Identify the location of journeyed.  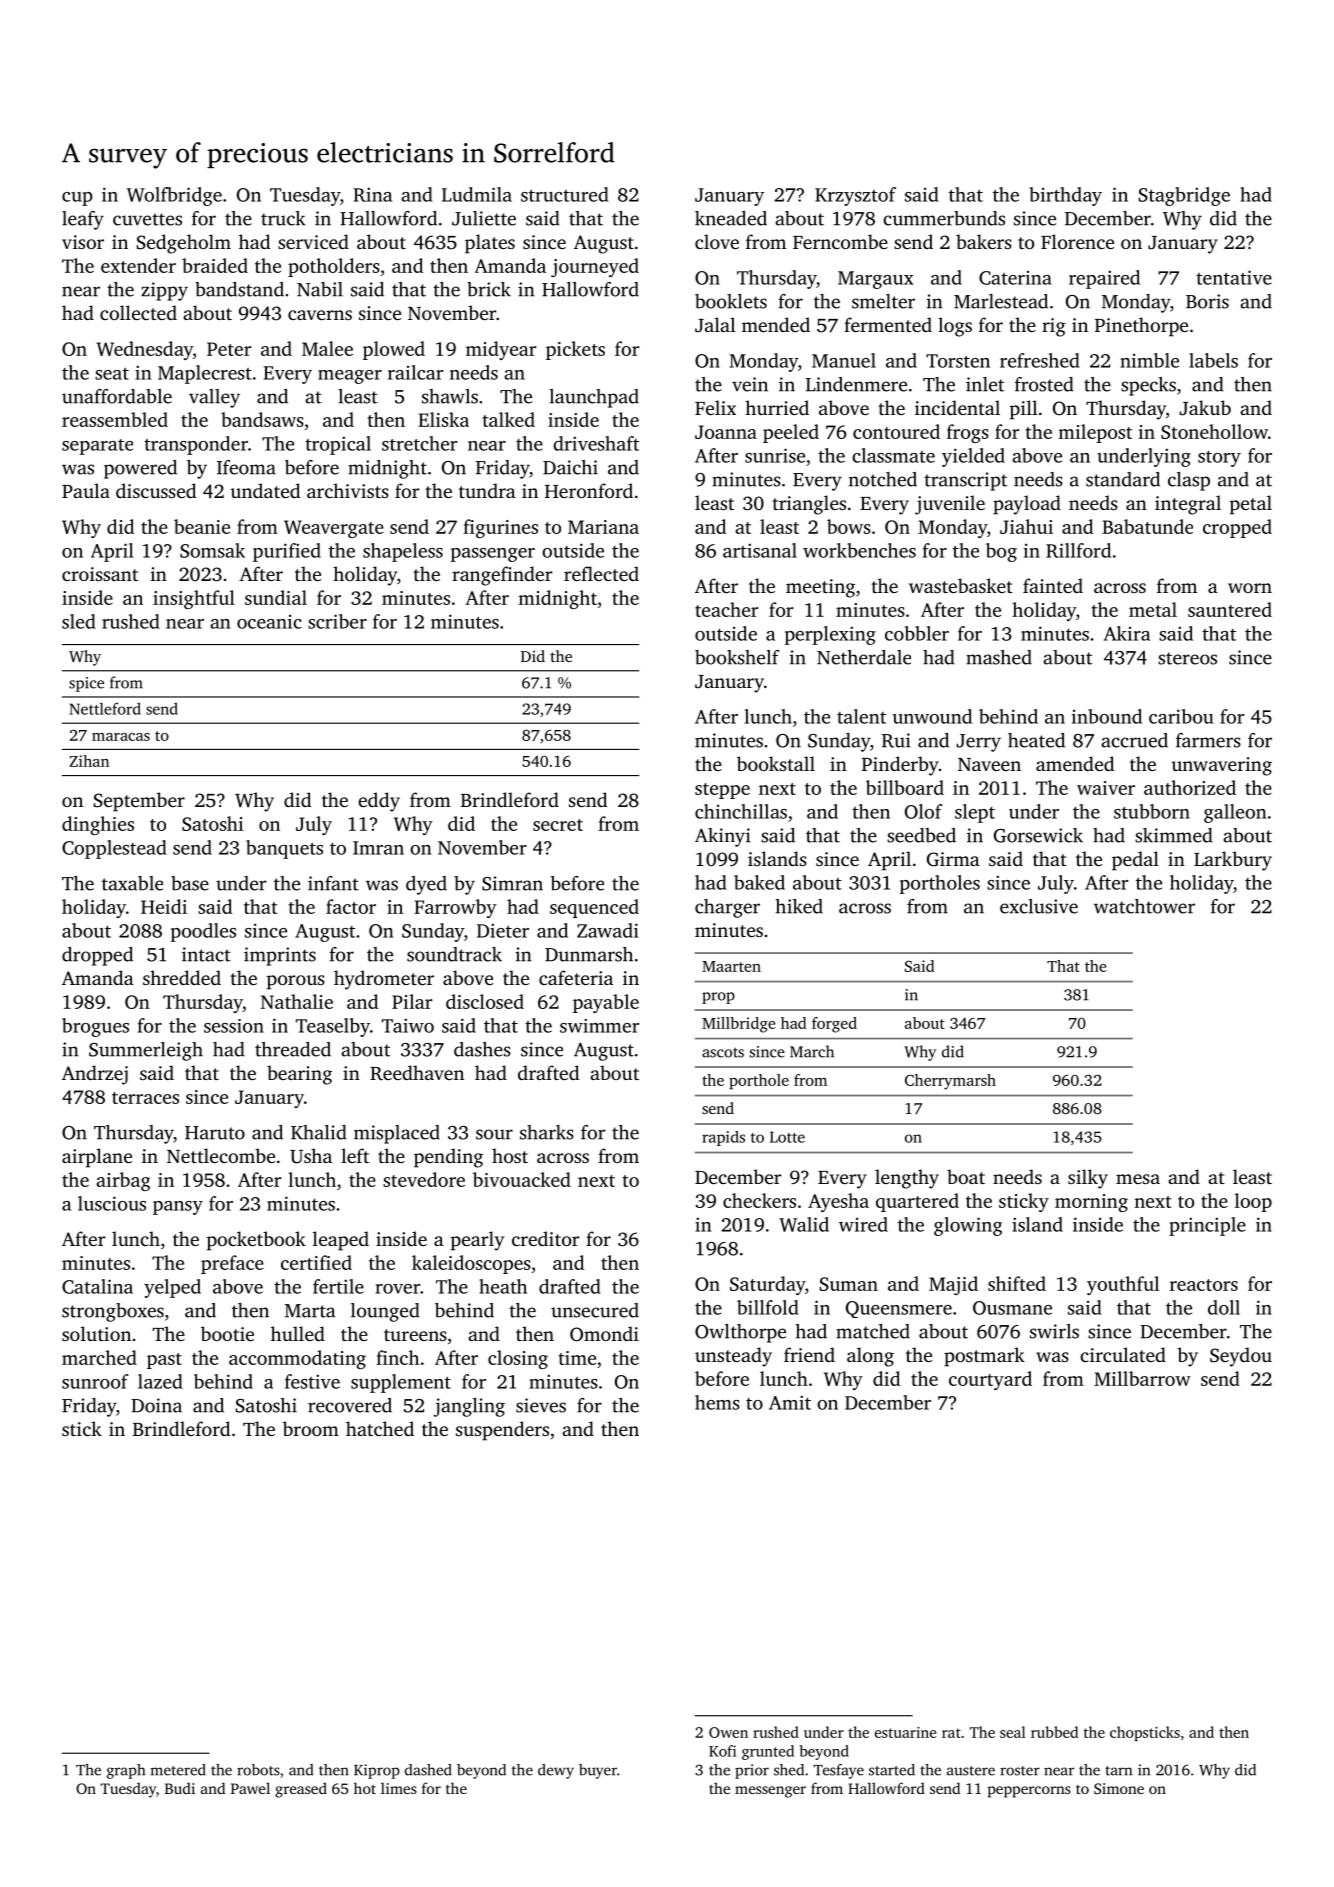
(595, 267).
